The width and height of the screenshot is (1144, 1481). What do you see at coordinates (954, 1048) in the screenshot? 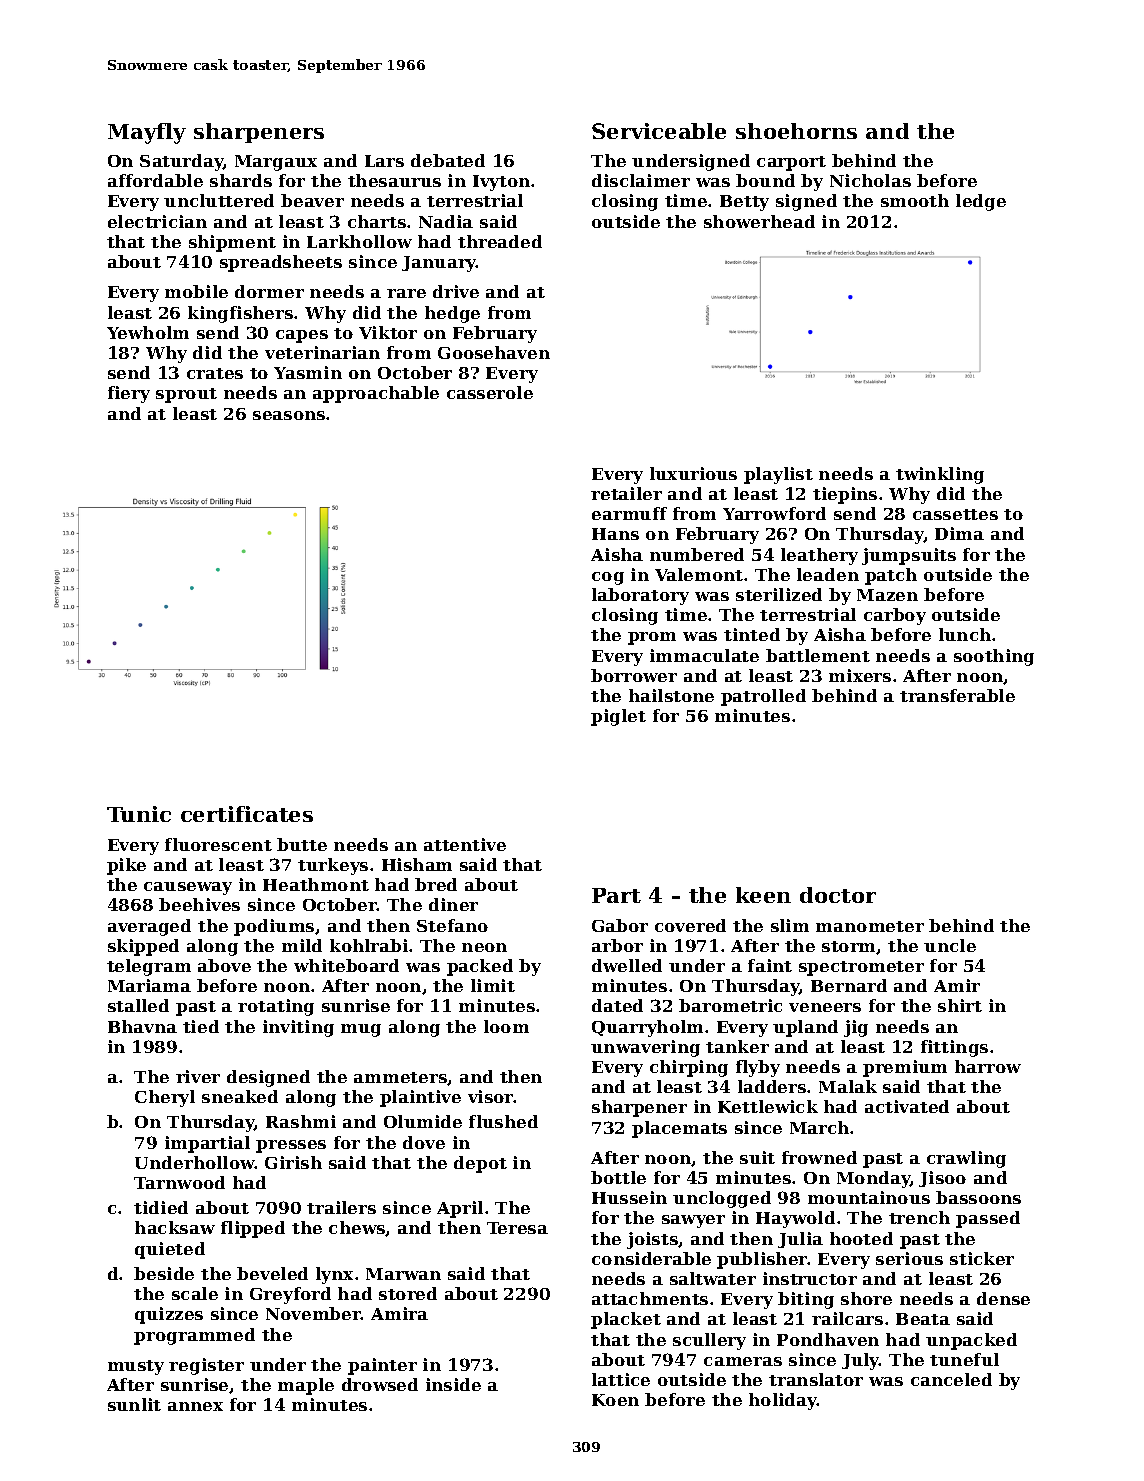
I see `fittings` at bounding box center [954, 1048].
